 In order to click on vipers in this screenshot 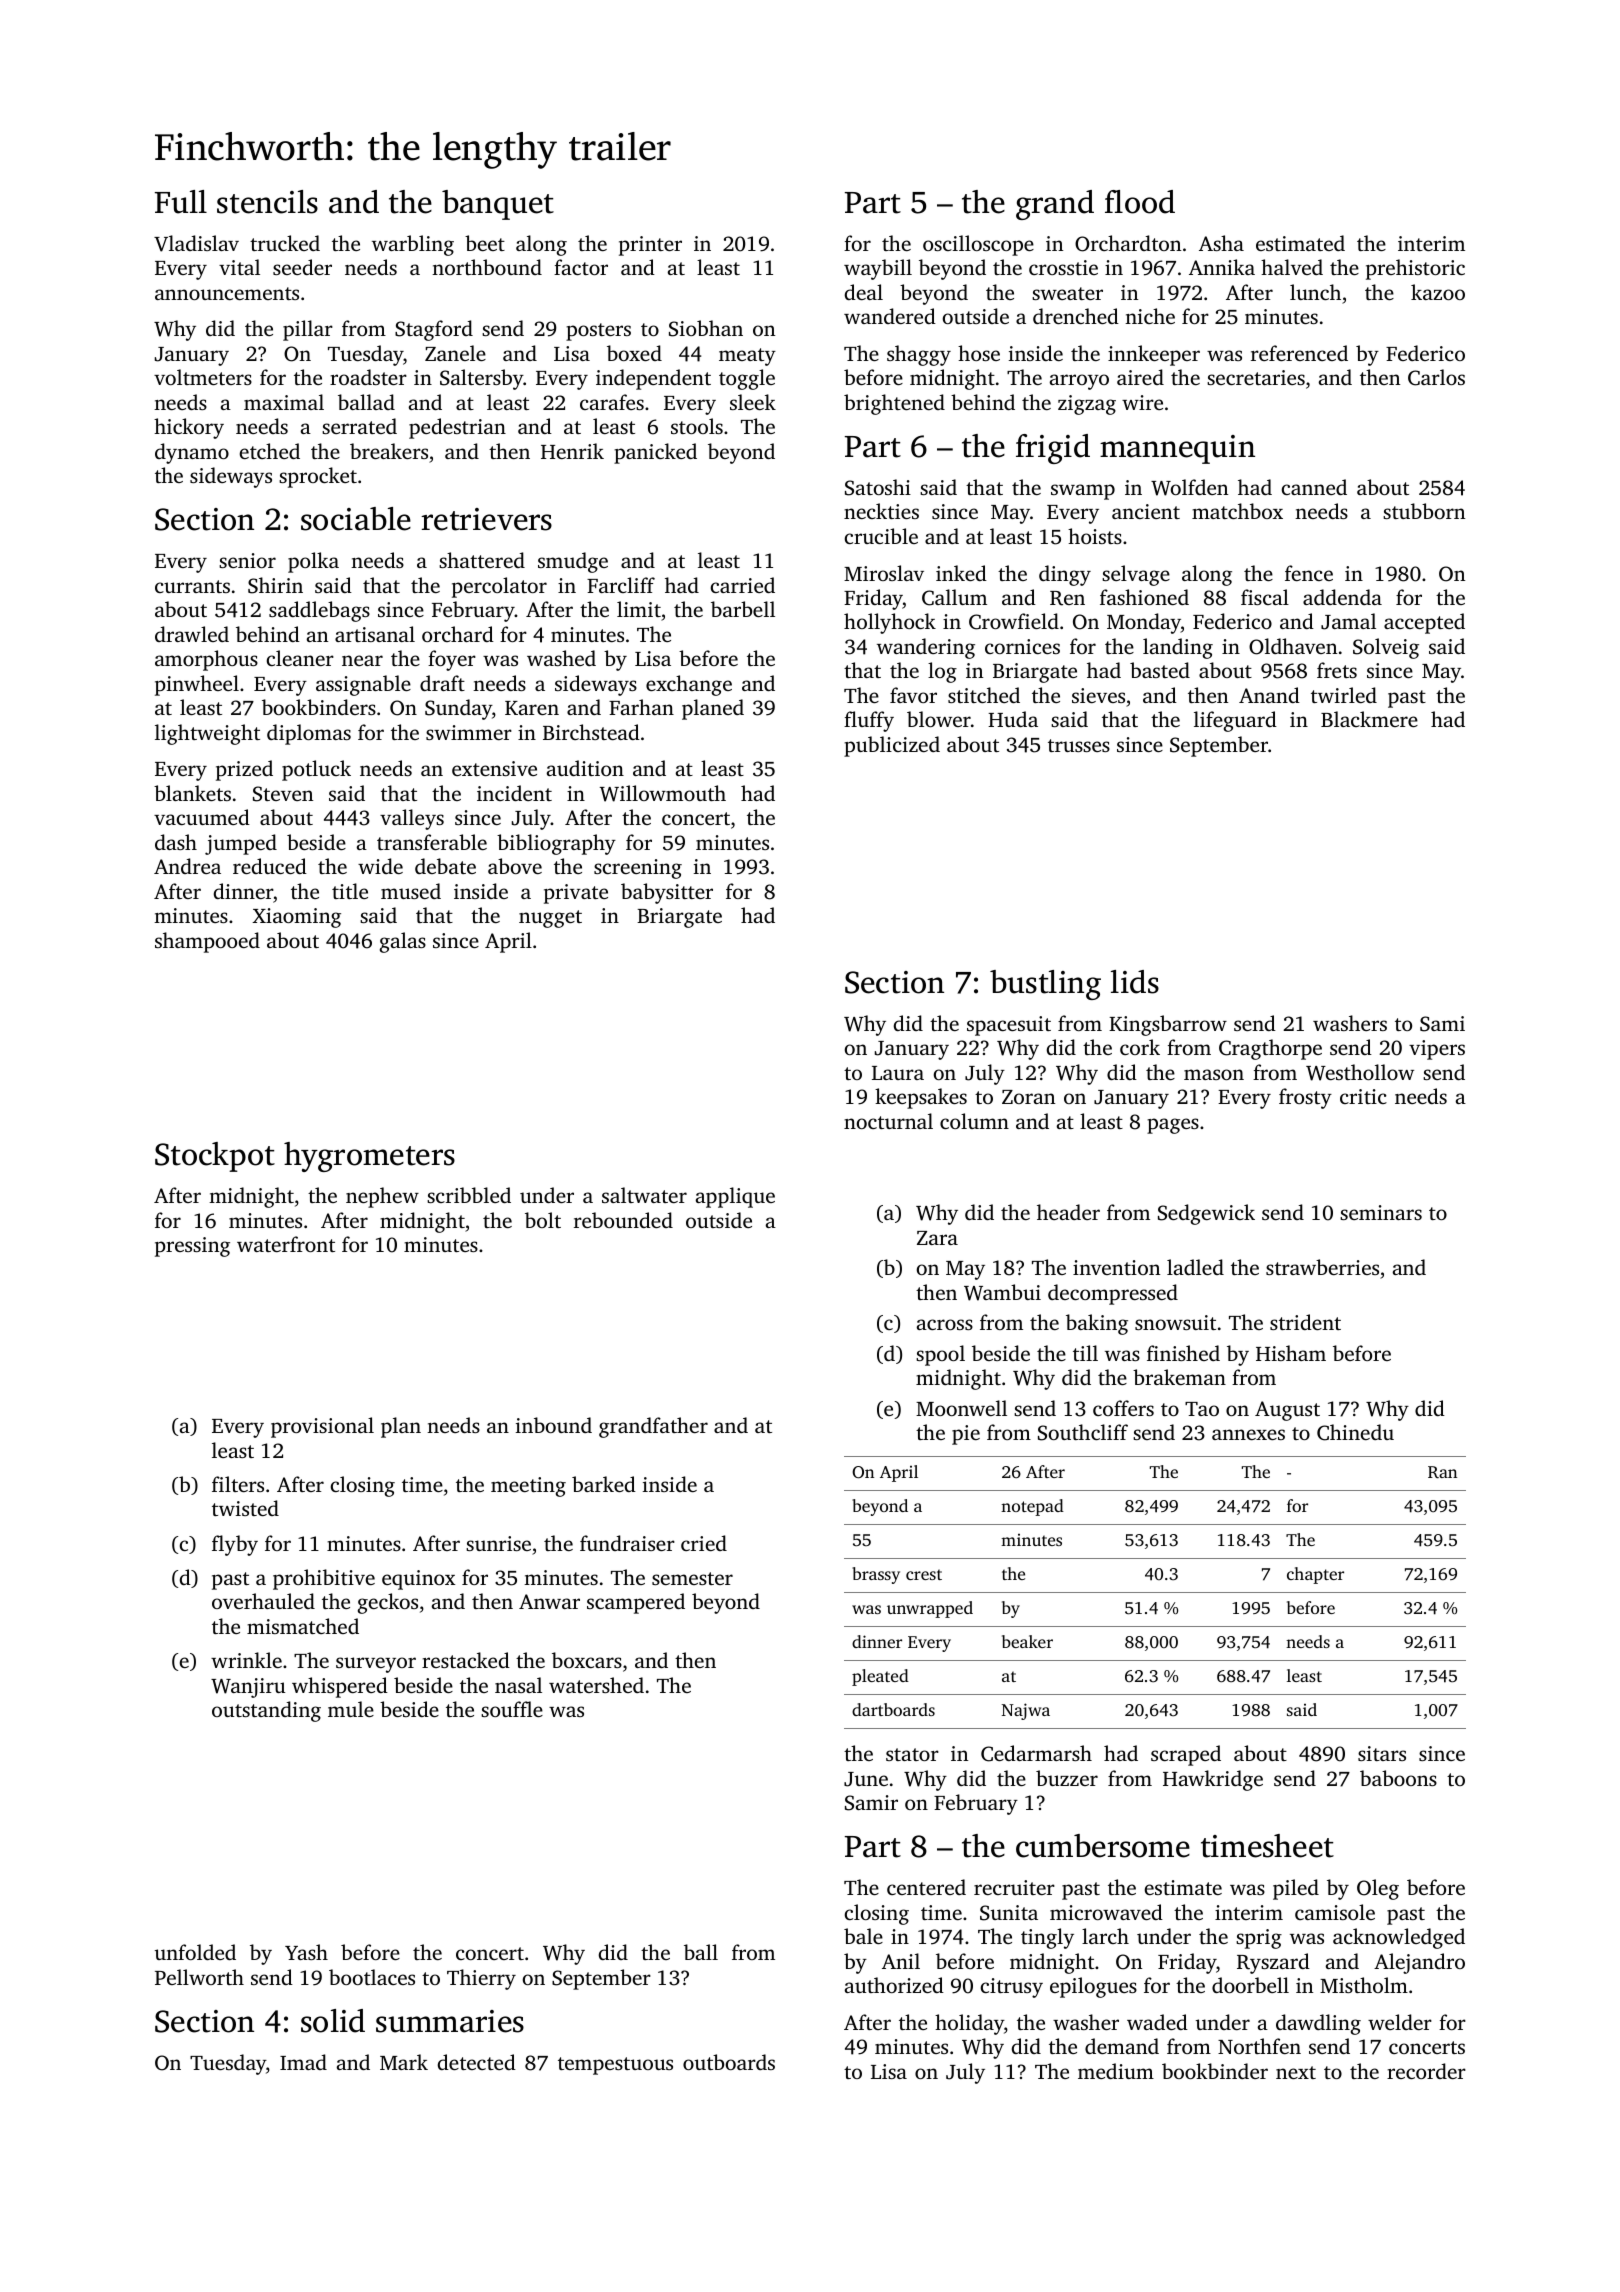, I will do `click(1437, 1050)`.
